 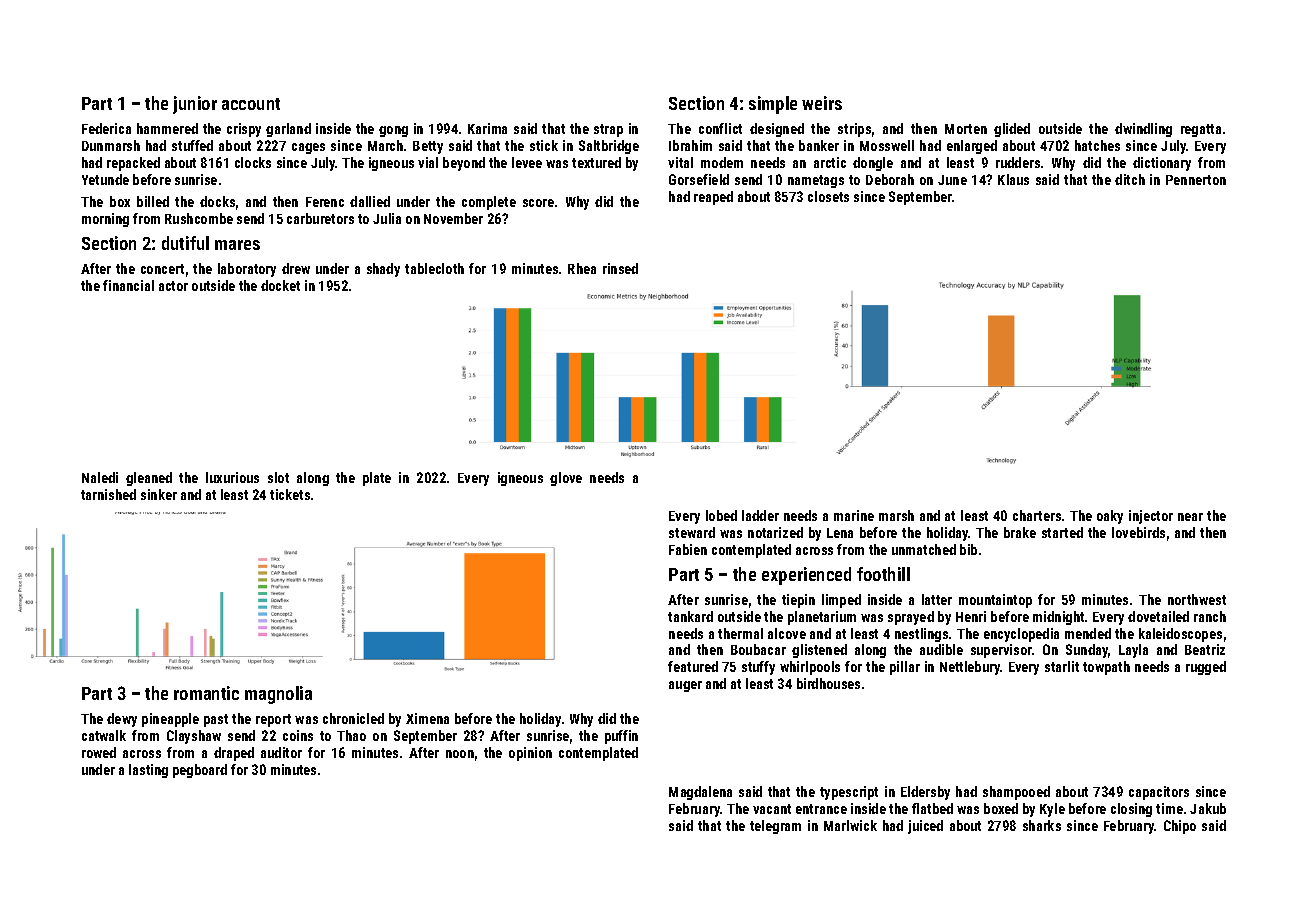 I want to click on near, so click(x=1190, y=517).
